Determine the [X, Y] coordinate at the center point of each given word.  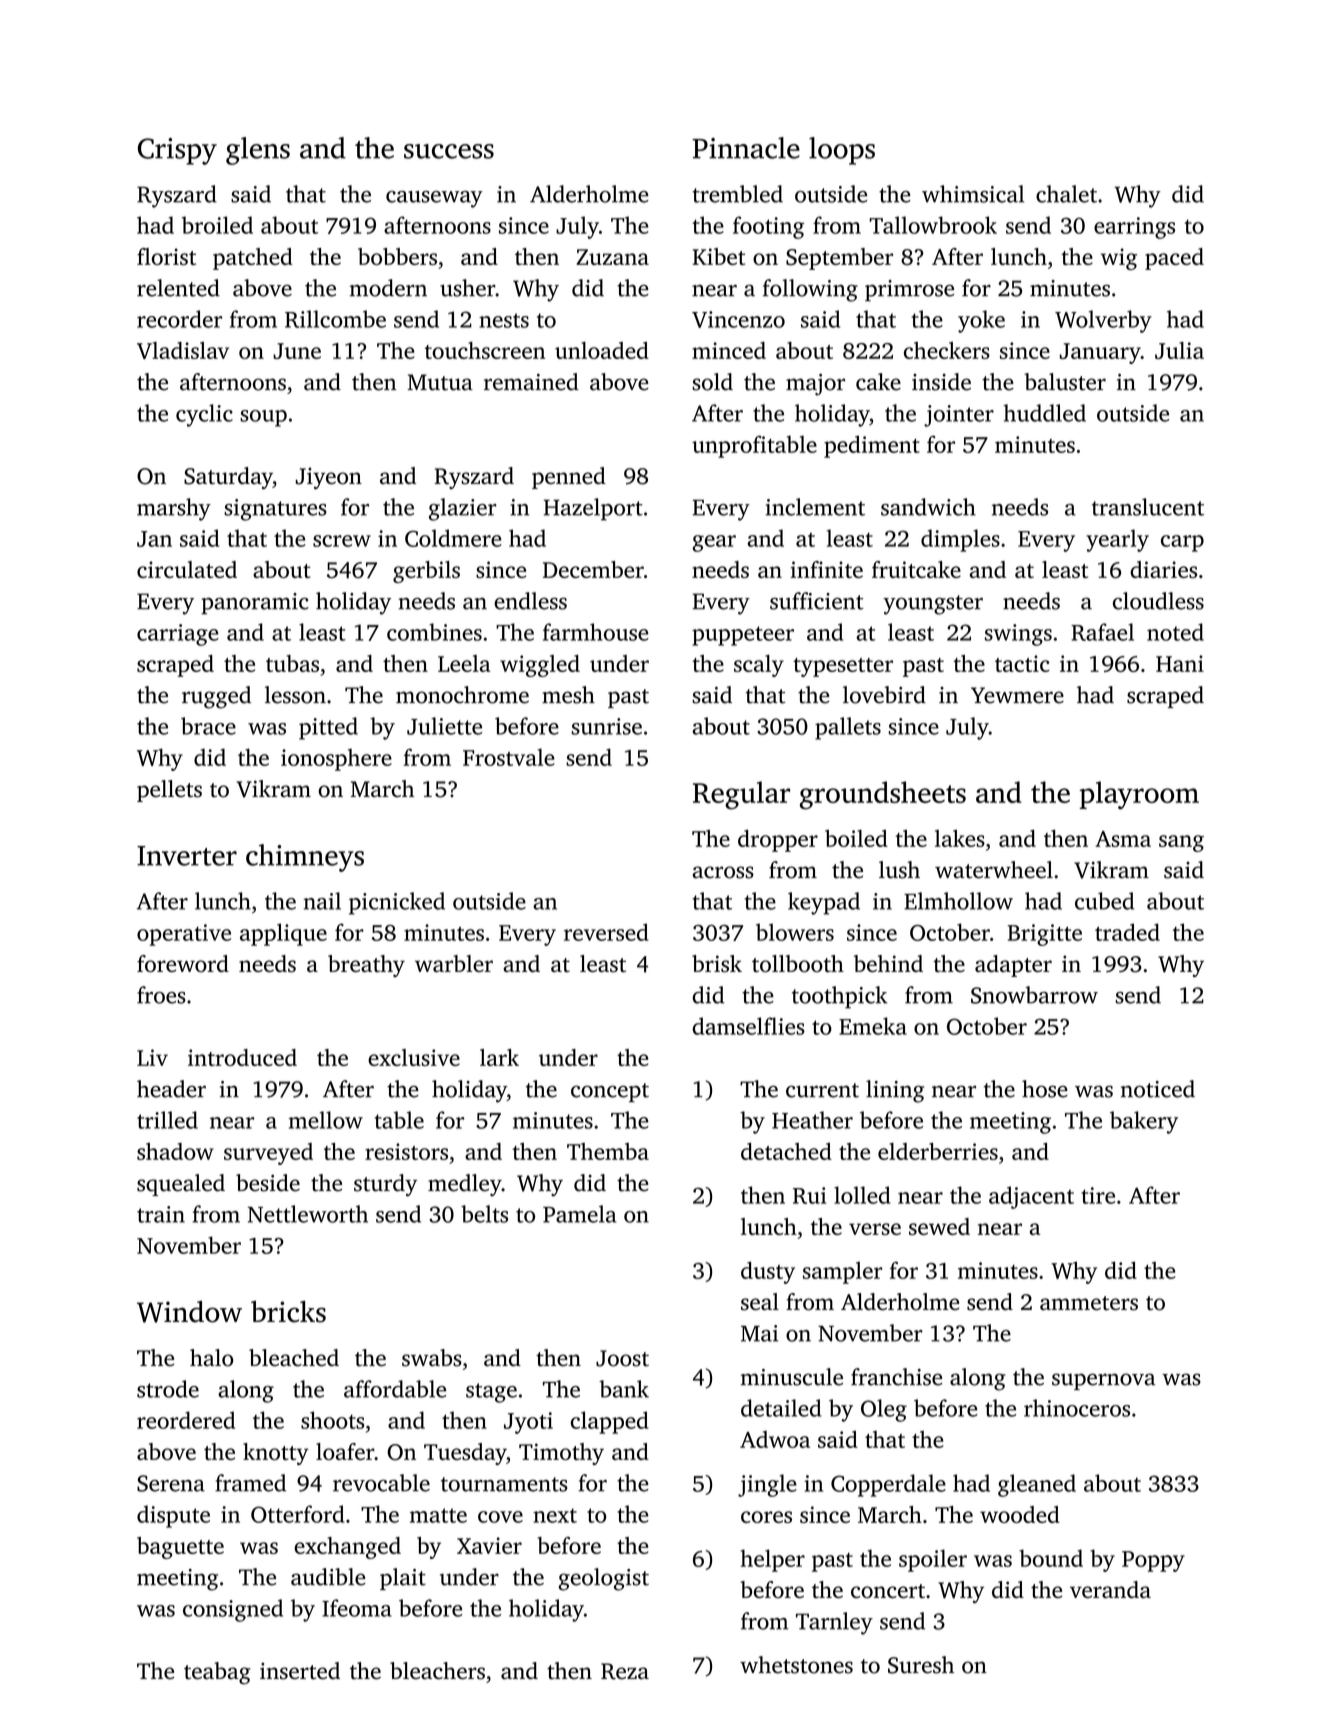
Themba [608, 1151]
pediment [872, 446]
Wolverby [1103, 321]
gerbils [426, 572]
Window [189, 1312]
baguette [180, 1548]
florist [166, 256]
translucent [1148, 507]
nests [504, 320]
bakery [1144, 1122]
